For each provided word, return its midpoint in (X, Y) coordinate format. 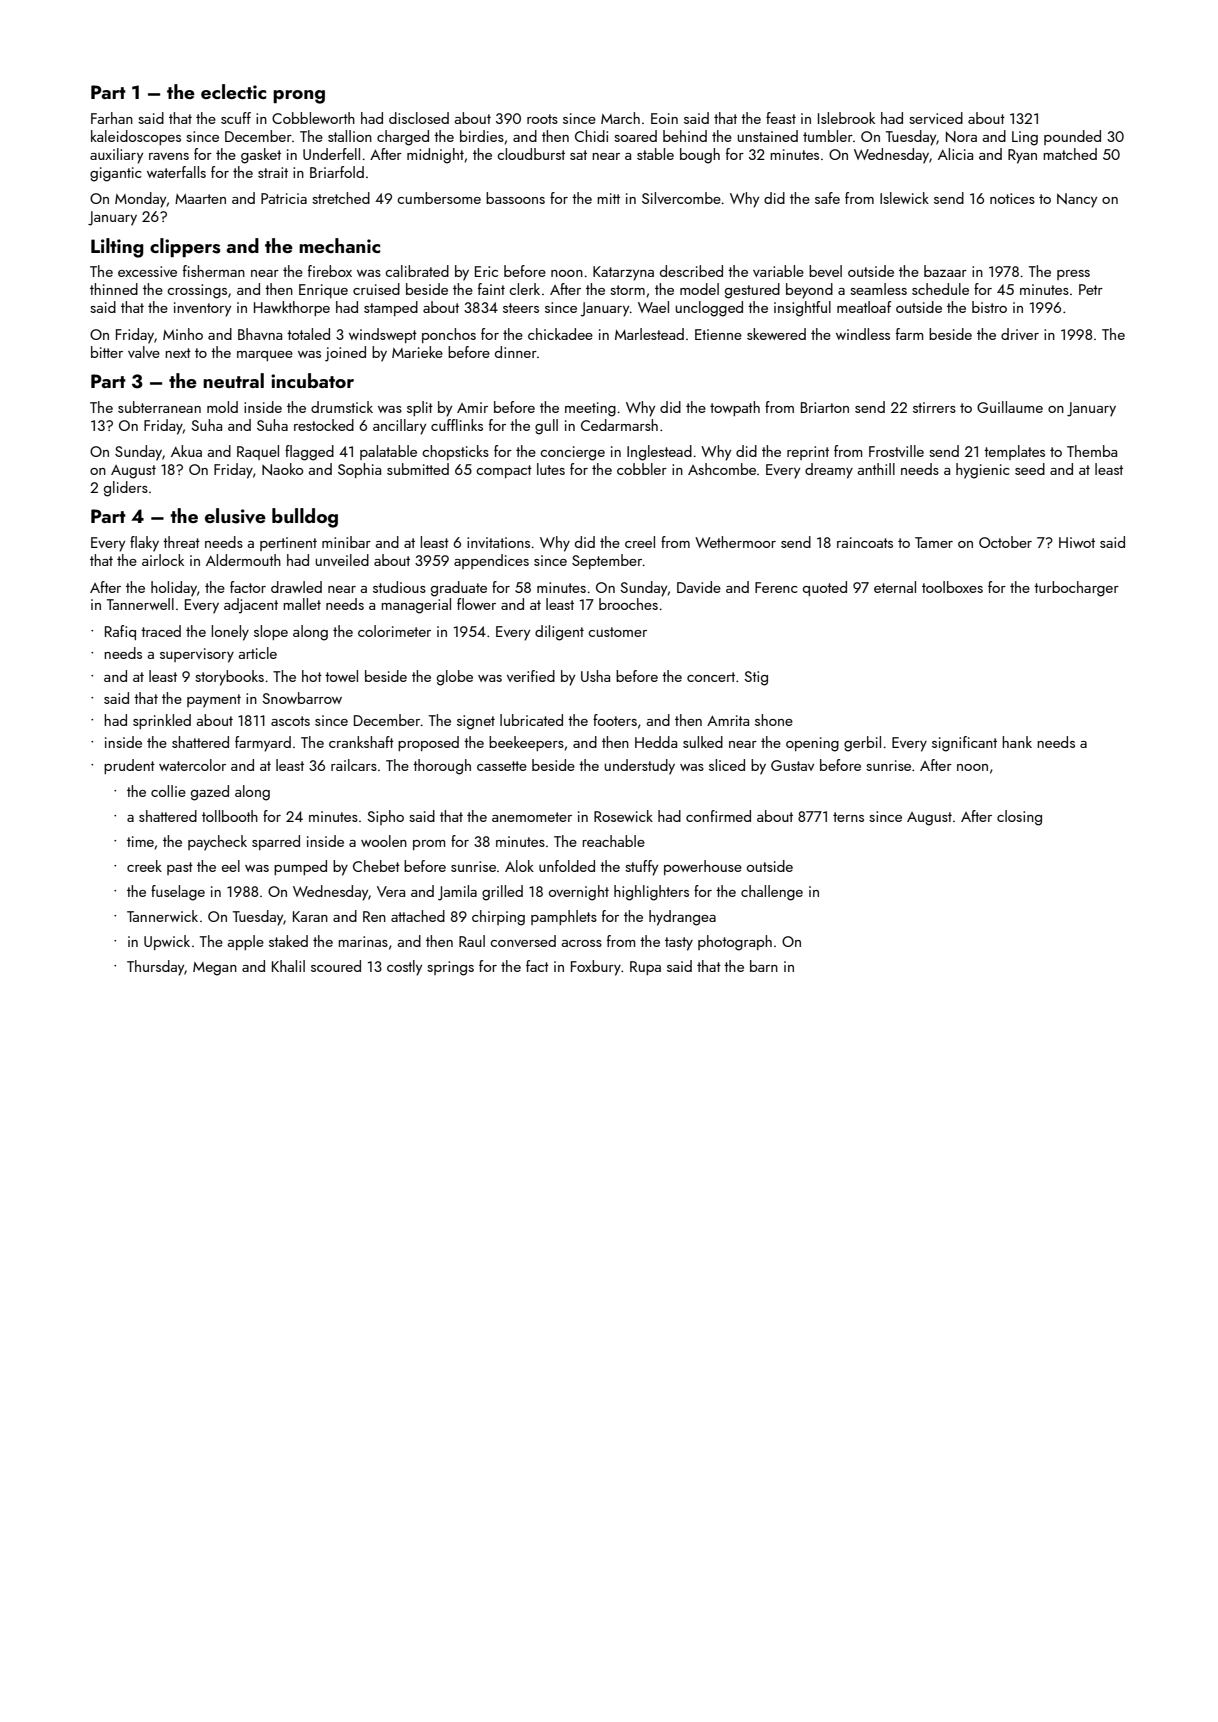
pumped (300, 867)
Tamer (934, 542)
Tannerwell (140, 604)
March (620, 118)
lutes (551, 469)
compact (504, 471)
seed (1030, 469)
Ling (1025, 138)
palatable (388, 452)
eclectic (233, 91)
